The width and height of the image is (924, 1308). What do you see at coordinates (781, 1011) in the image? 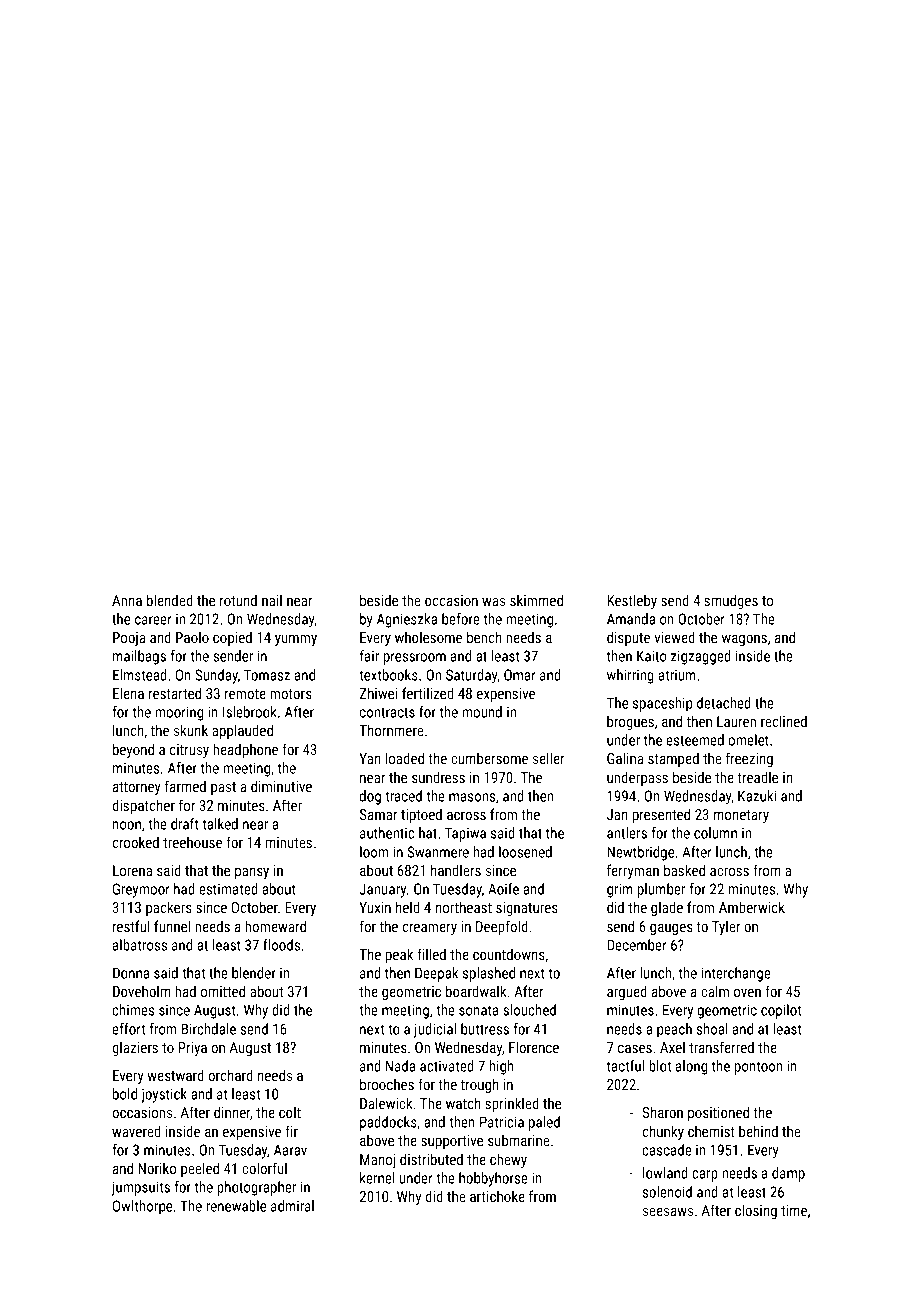
I see `copilot` at bounding box center [781, 1011].
